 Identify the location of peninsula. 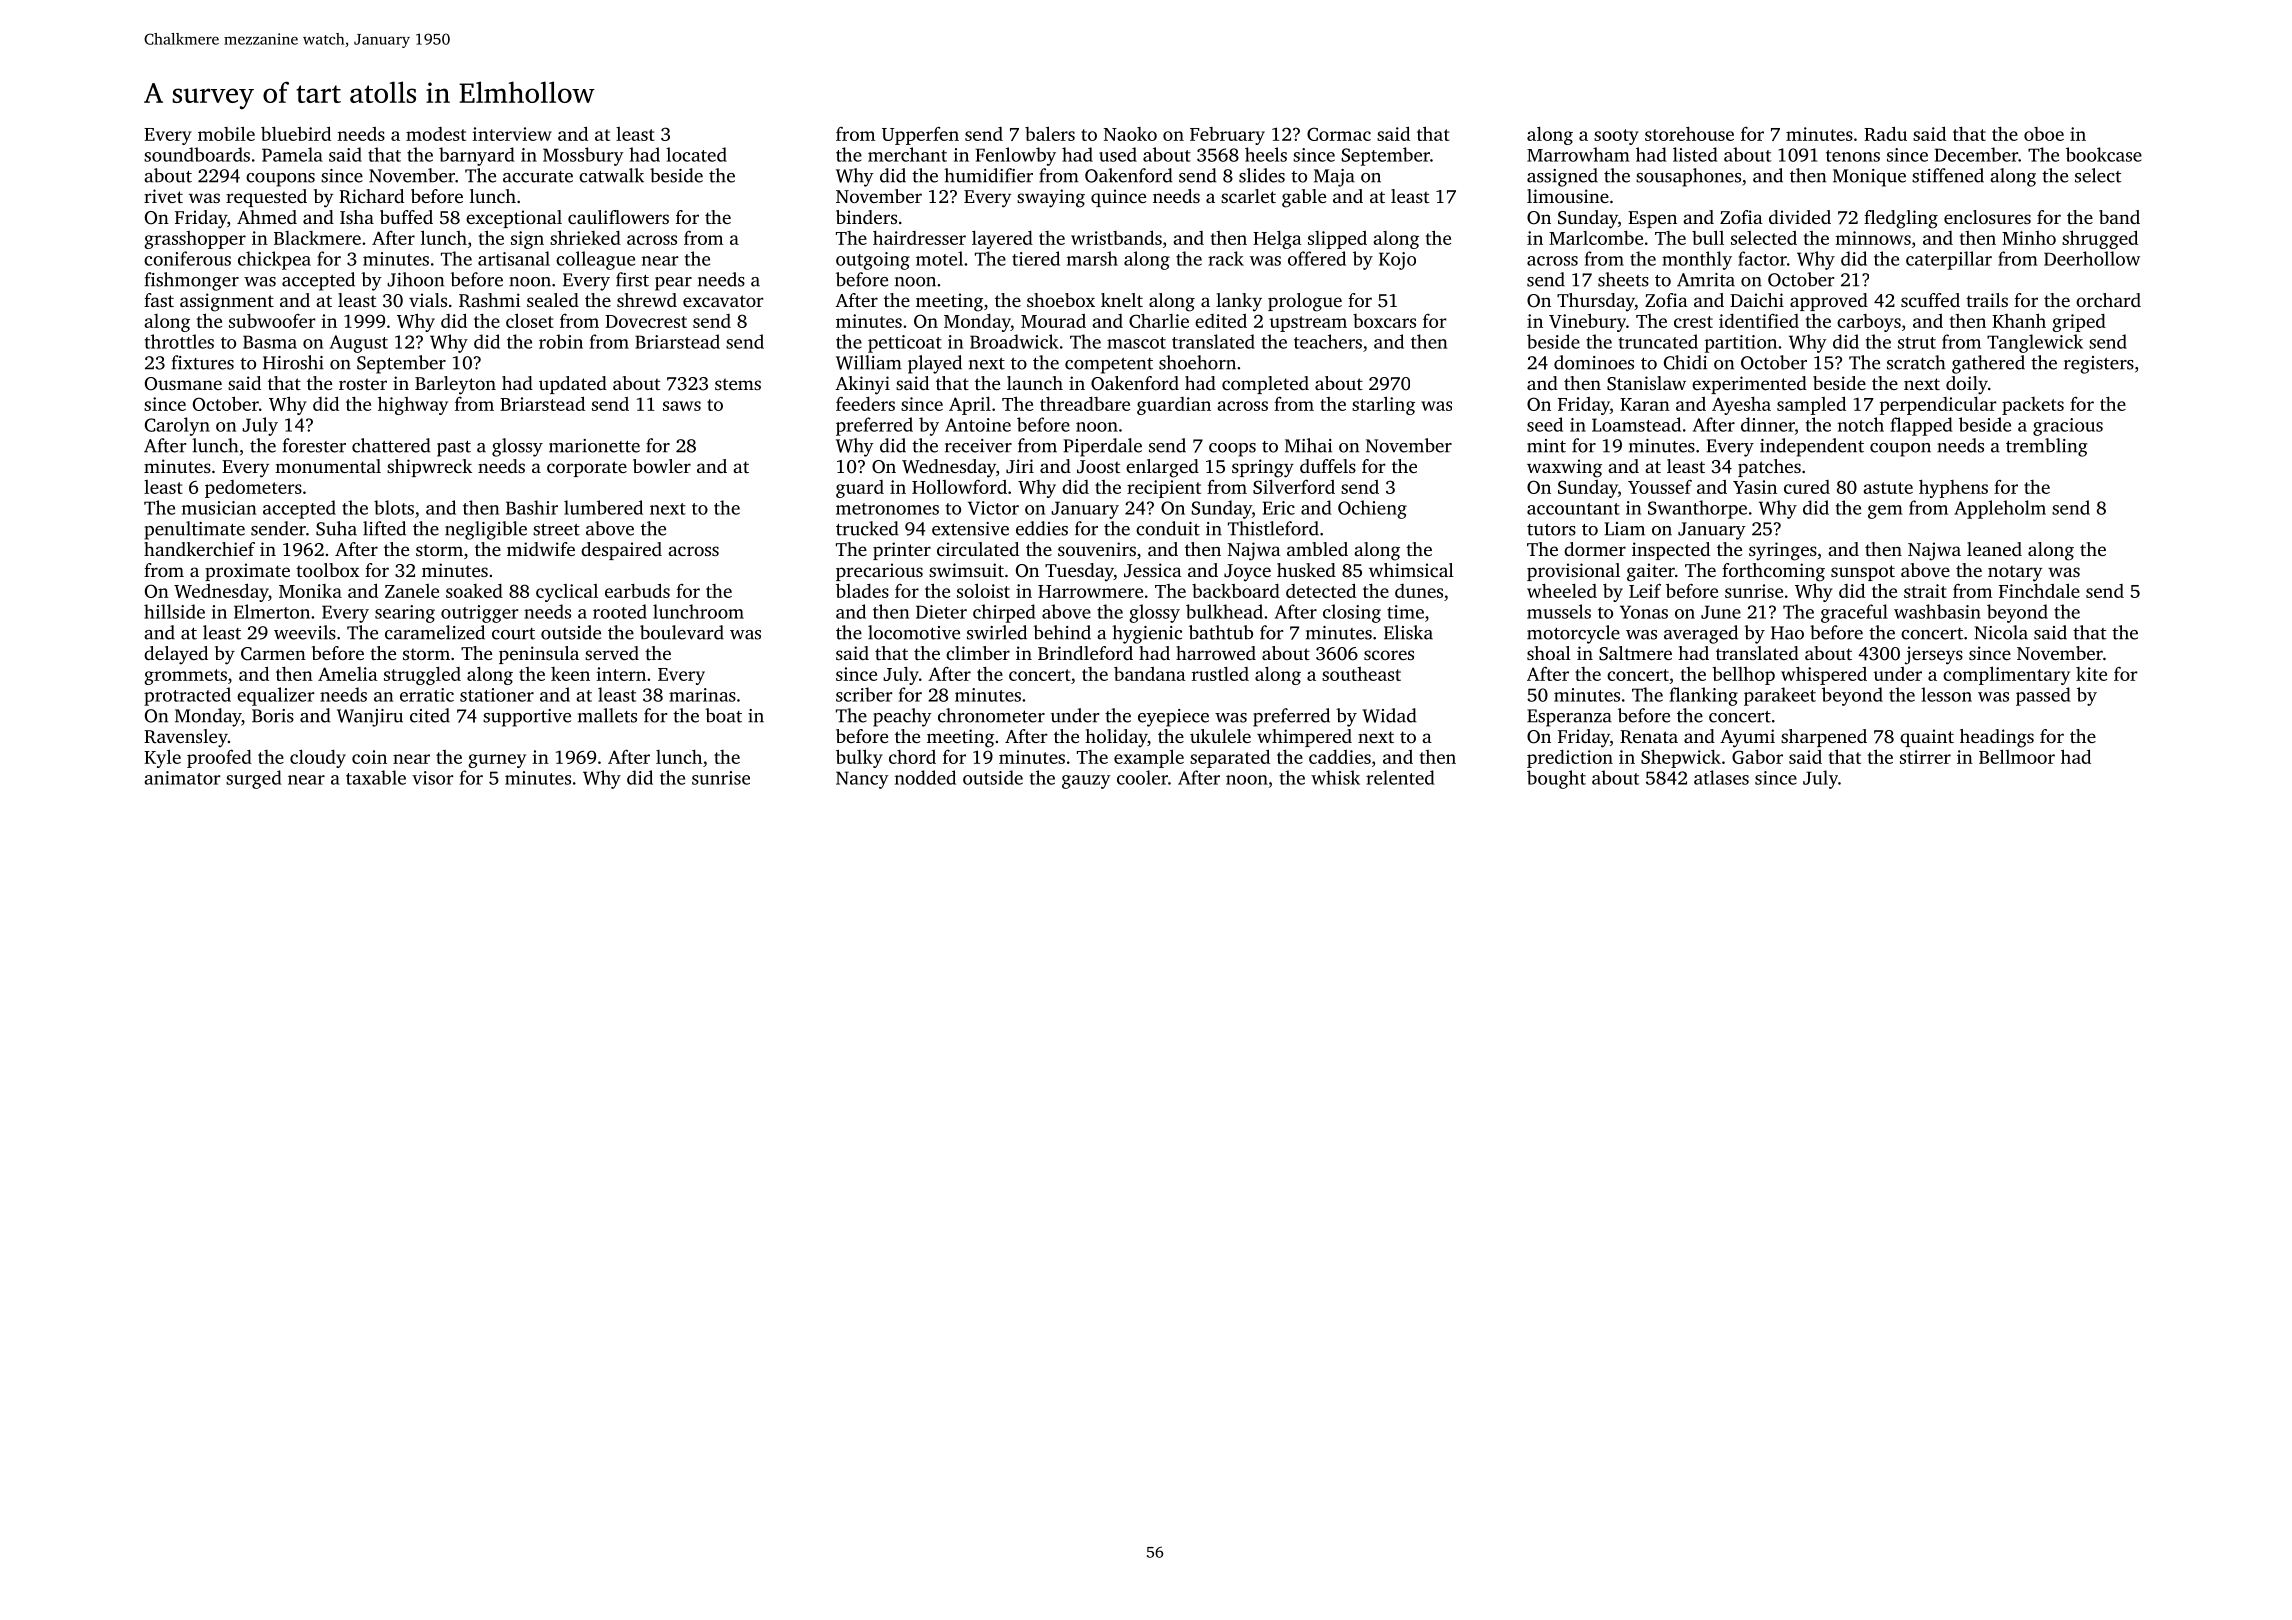
(539, 655).
